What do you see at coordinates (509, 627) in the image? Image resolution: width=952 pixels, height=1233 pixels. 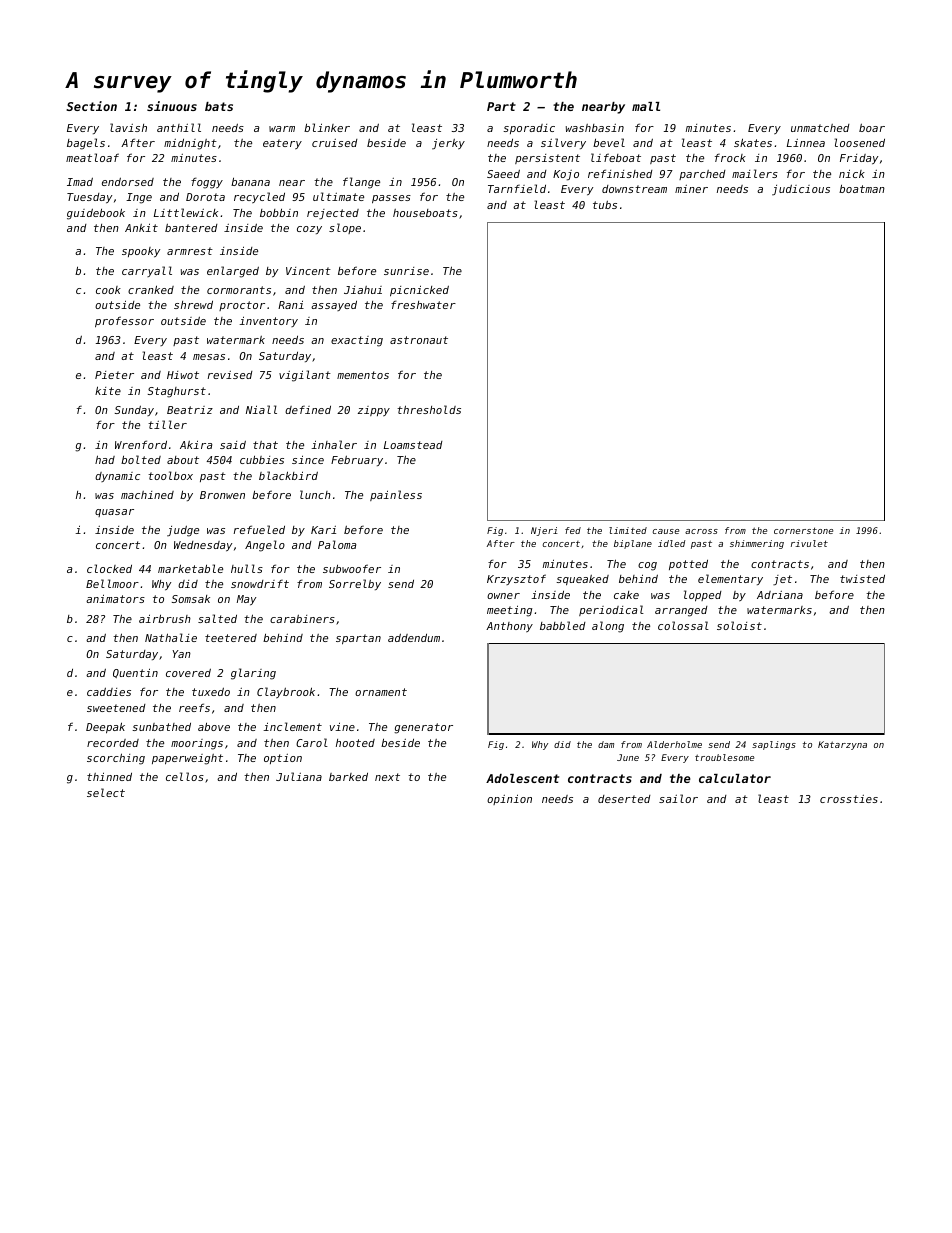 I see `Anthony` at bounding box center [509, 627].
